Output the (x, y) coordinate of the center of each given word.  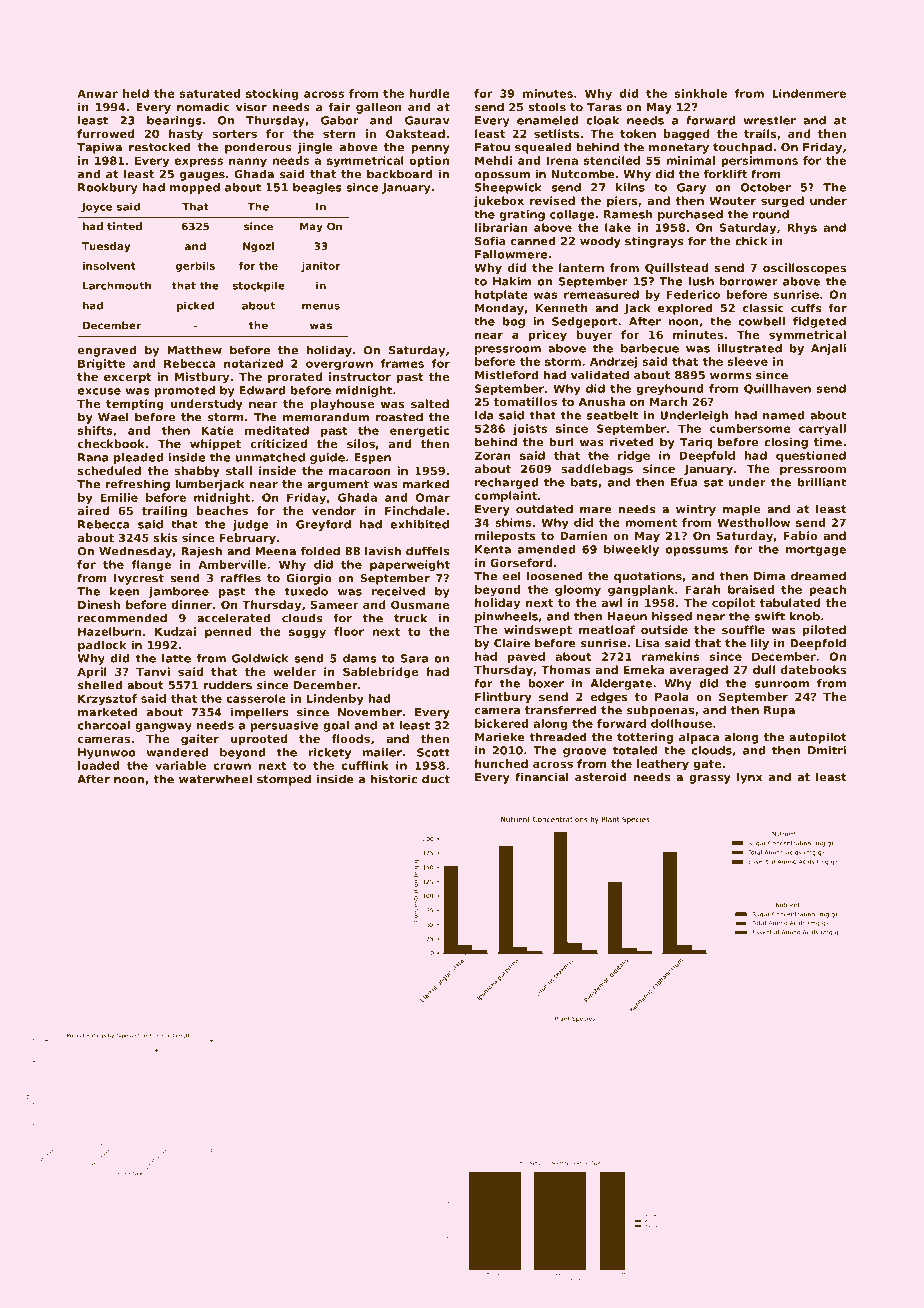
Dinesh (99, 604)
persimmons (759, 161)
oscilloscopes (804, 269)
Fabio (800, 535)
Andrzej (613, 362)
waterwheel (215, 779)
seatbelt (612, 415)
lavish (383, 551)
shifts (95, 430)
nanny (248, 162)
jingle (315, 148)
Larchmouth (117, 286)
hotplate (501, 295)
